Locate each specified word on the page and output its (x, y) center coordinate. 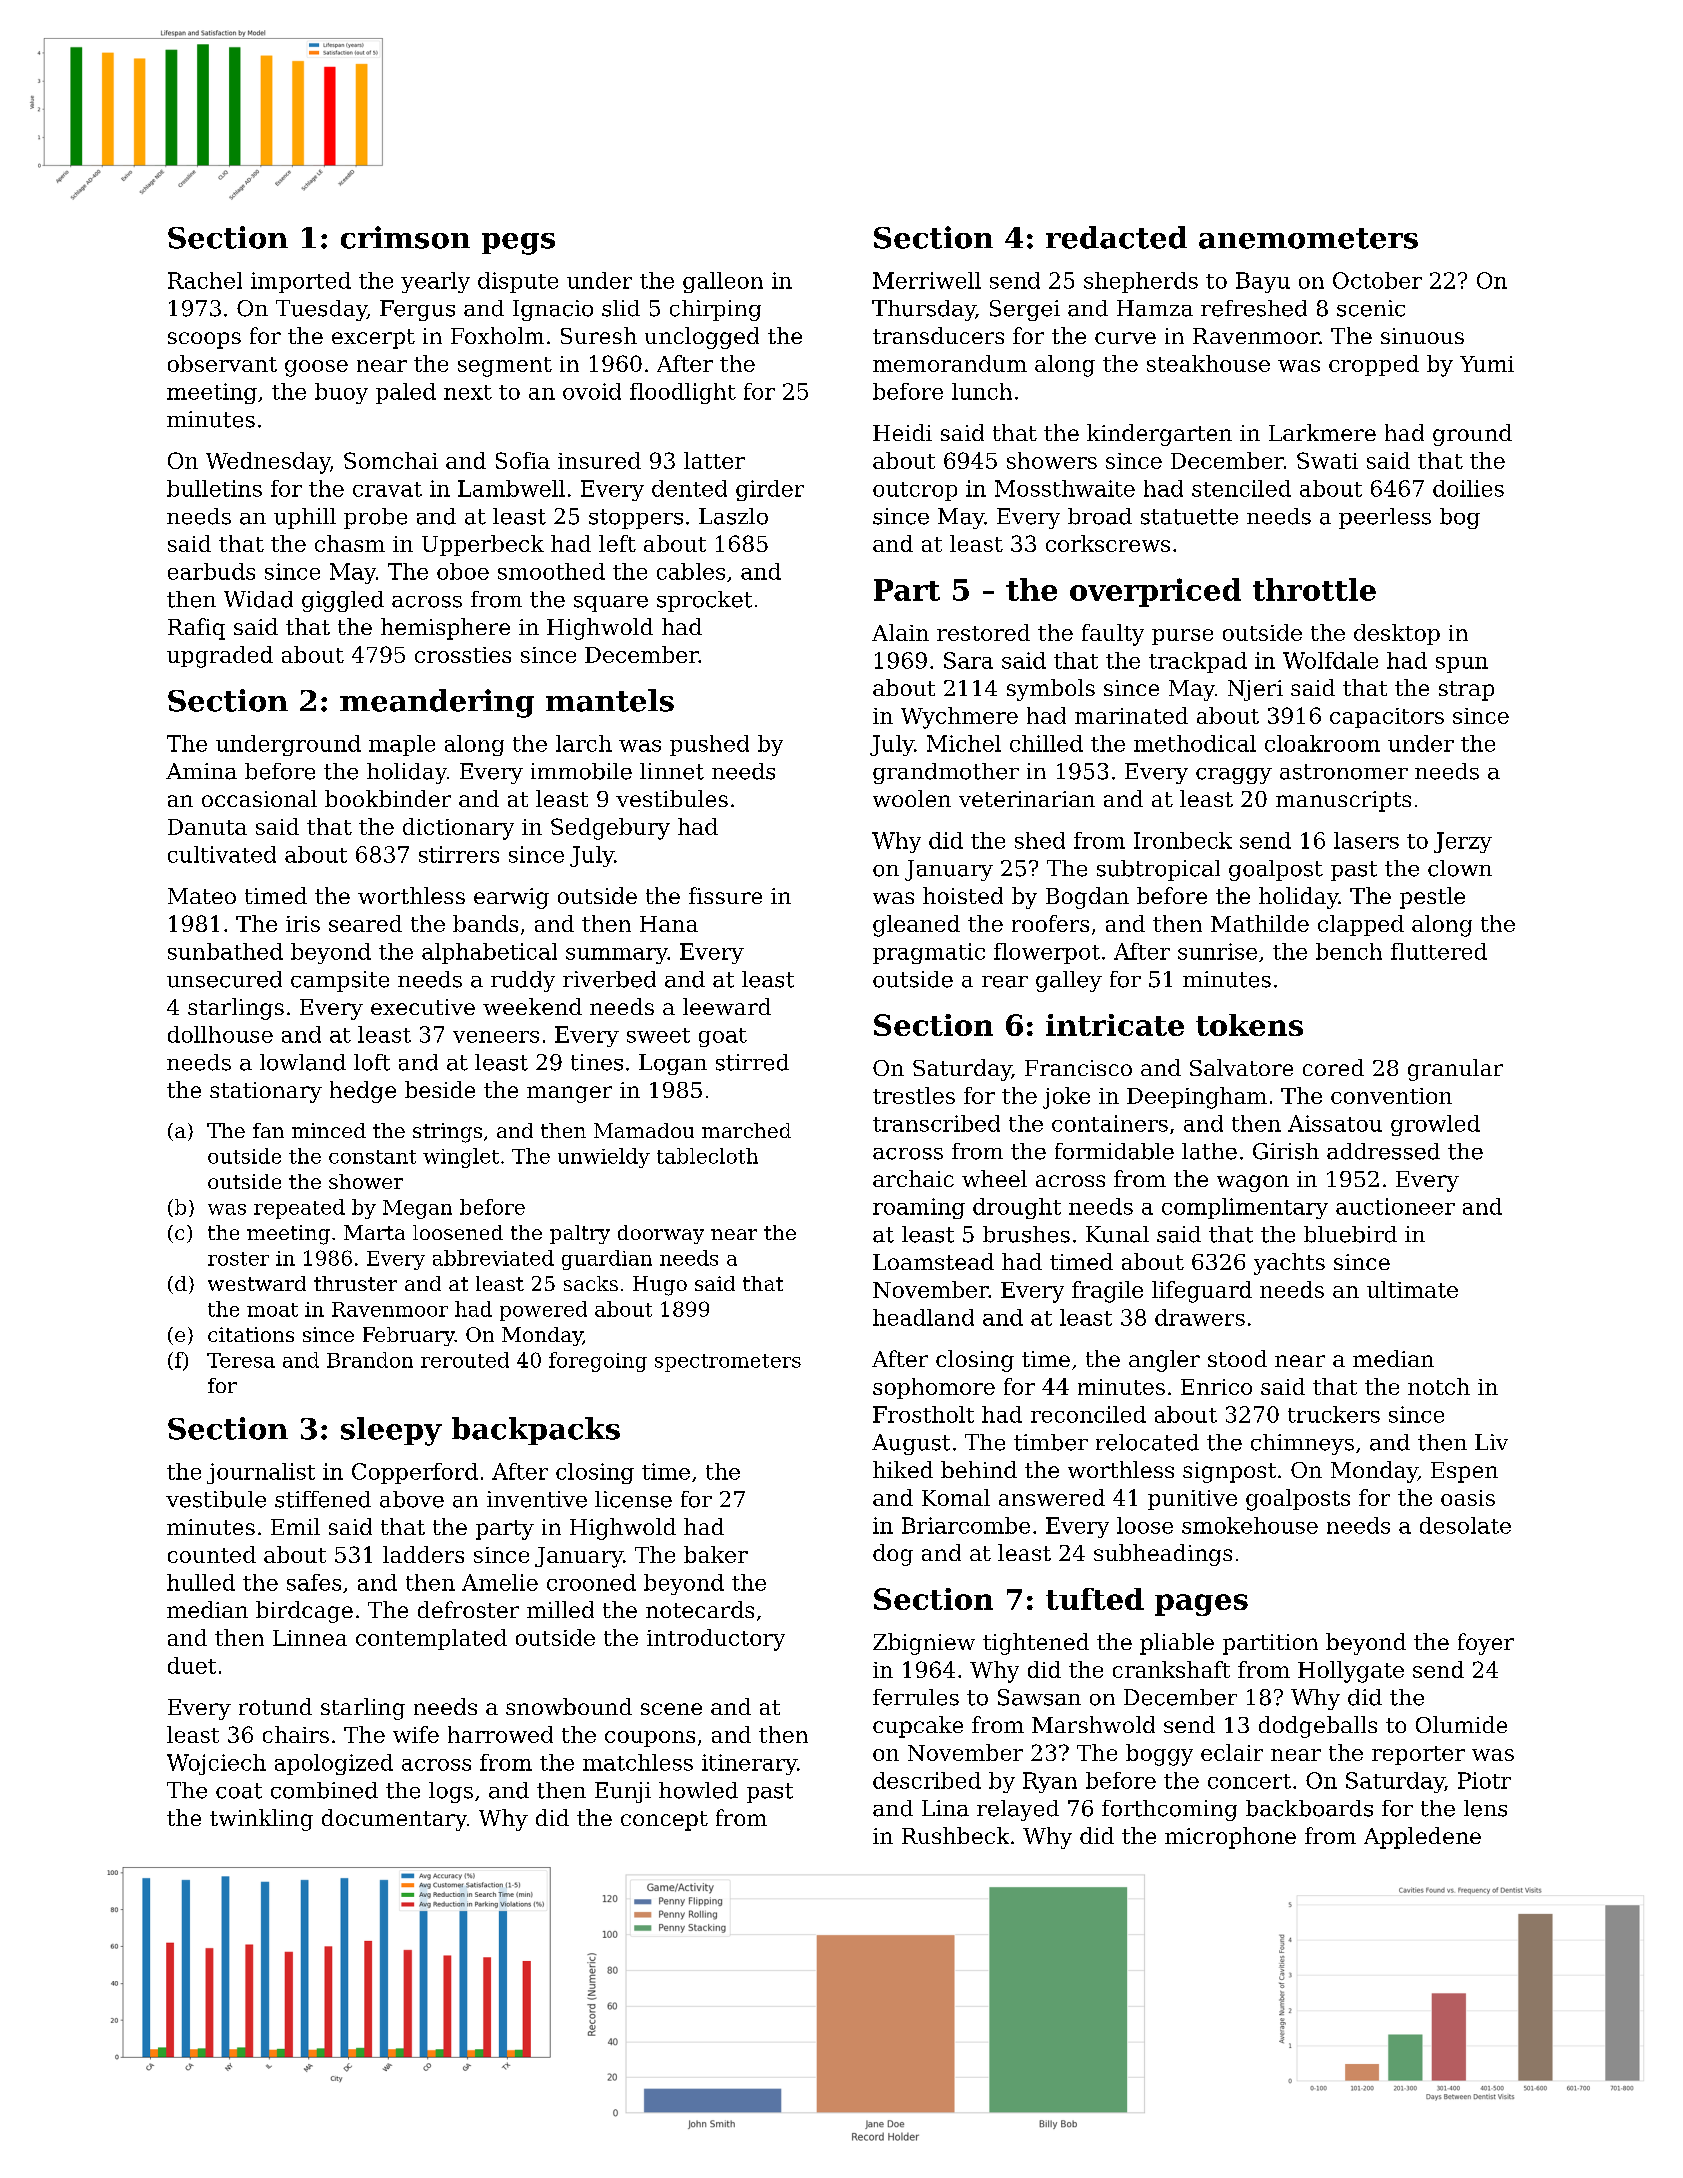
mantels (610, 700)
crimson (405, 237)
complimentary (1245, 1208)
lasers (1366, 840)
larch (584, 743)
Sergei (1025, 310)
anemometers (1308, 238)
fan (268, 1130)
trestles (914, 1095)
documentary (394, 1820)
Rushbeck (955, 1835)
